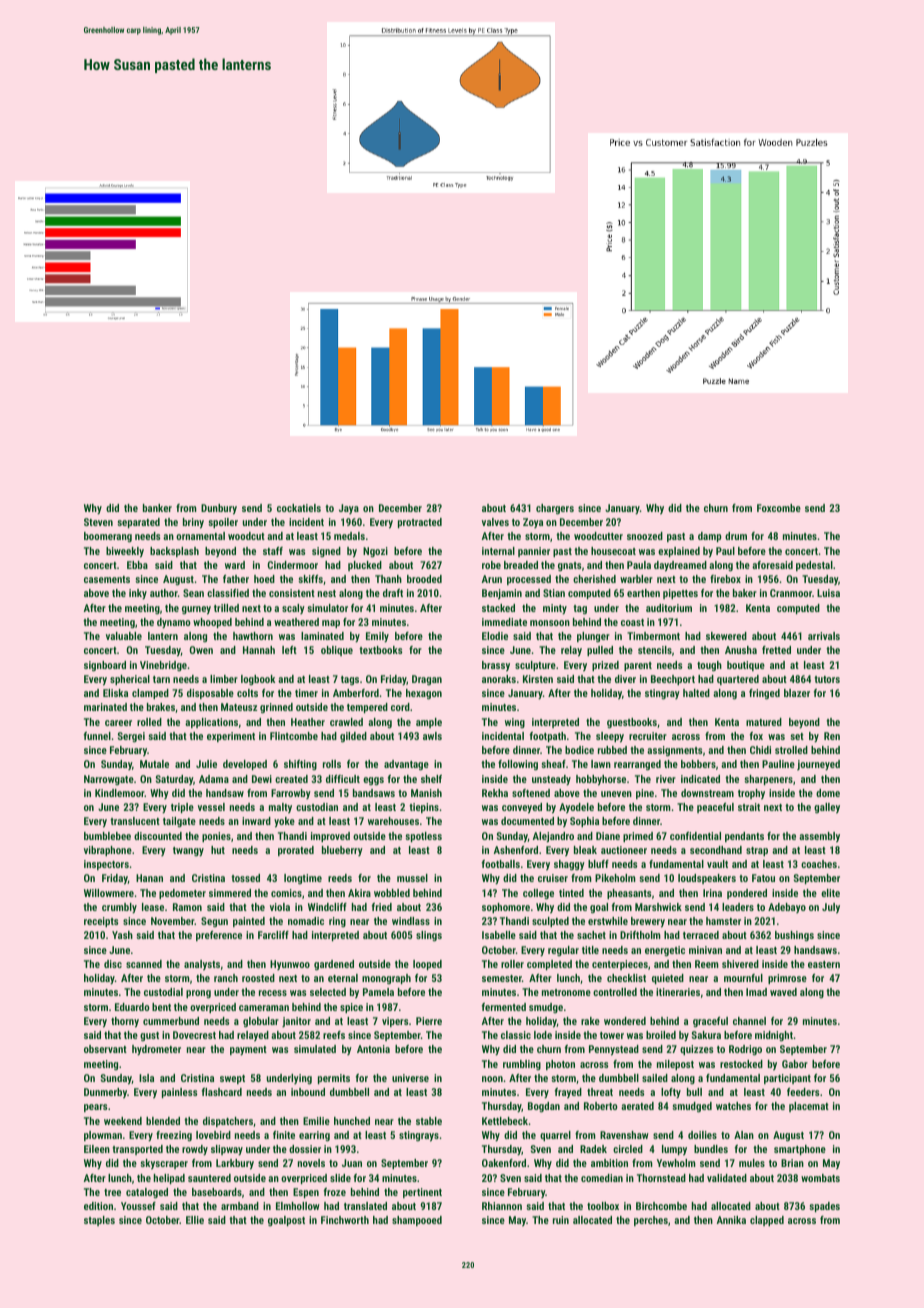  Describe the element at coordinates (700, 779) in the screenshot. I see `indicated` at that location.
